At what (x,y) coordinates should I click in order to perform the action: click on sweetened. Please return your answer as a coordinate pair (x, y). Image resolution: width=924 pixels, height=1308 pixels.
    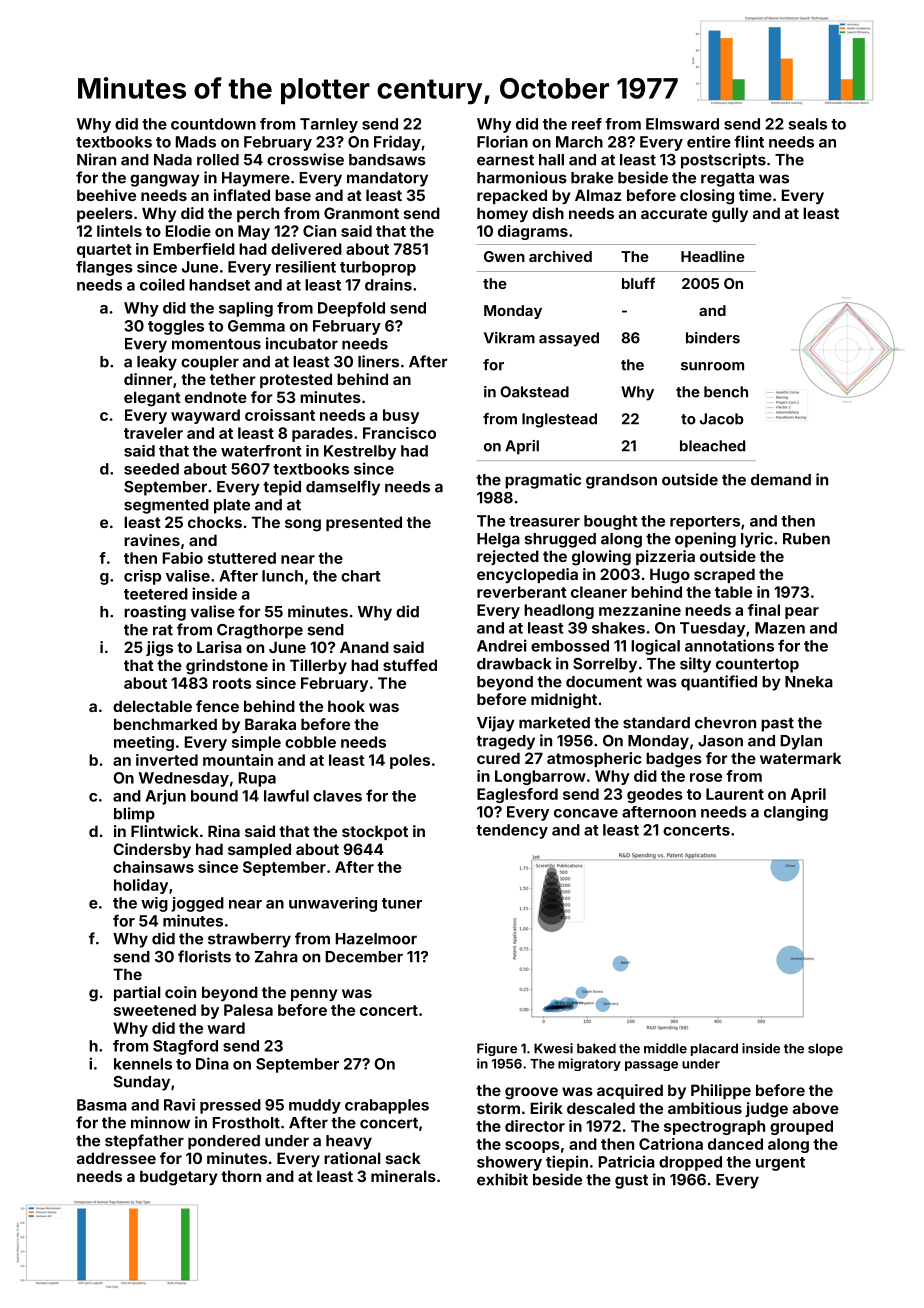
    Looking at the image, I should click on (155, 1010).
